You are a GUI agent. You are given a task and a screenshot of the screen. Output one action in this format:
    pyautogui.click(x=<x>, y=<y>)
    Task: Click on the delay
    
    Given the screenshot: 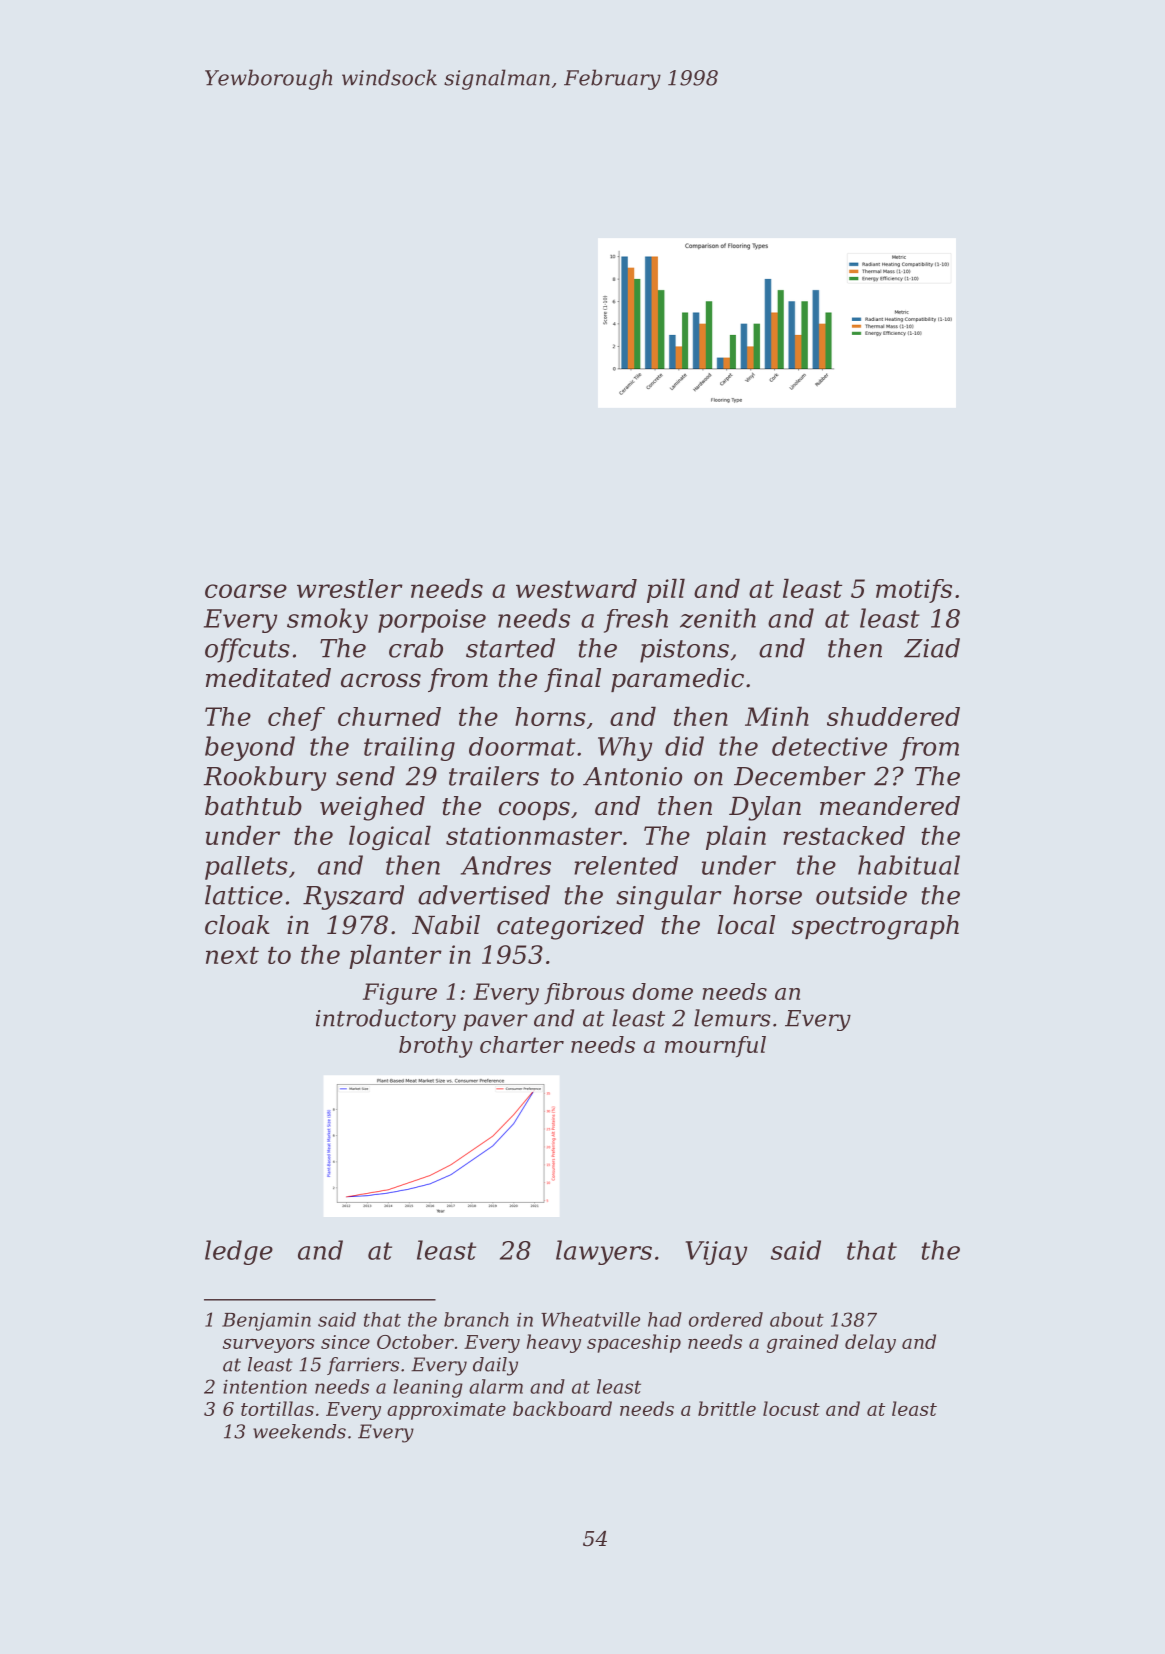 What is the action you would take?
    pyautogui.click(x=870, y=1343)
